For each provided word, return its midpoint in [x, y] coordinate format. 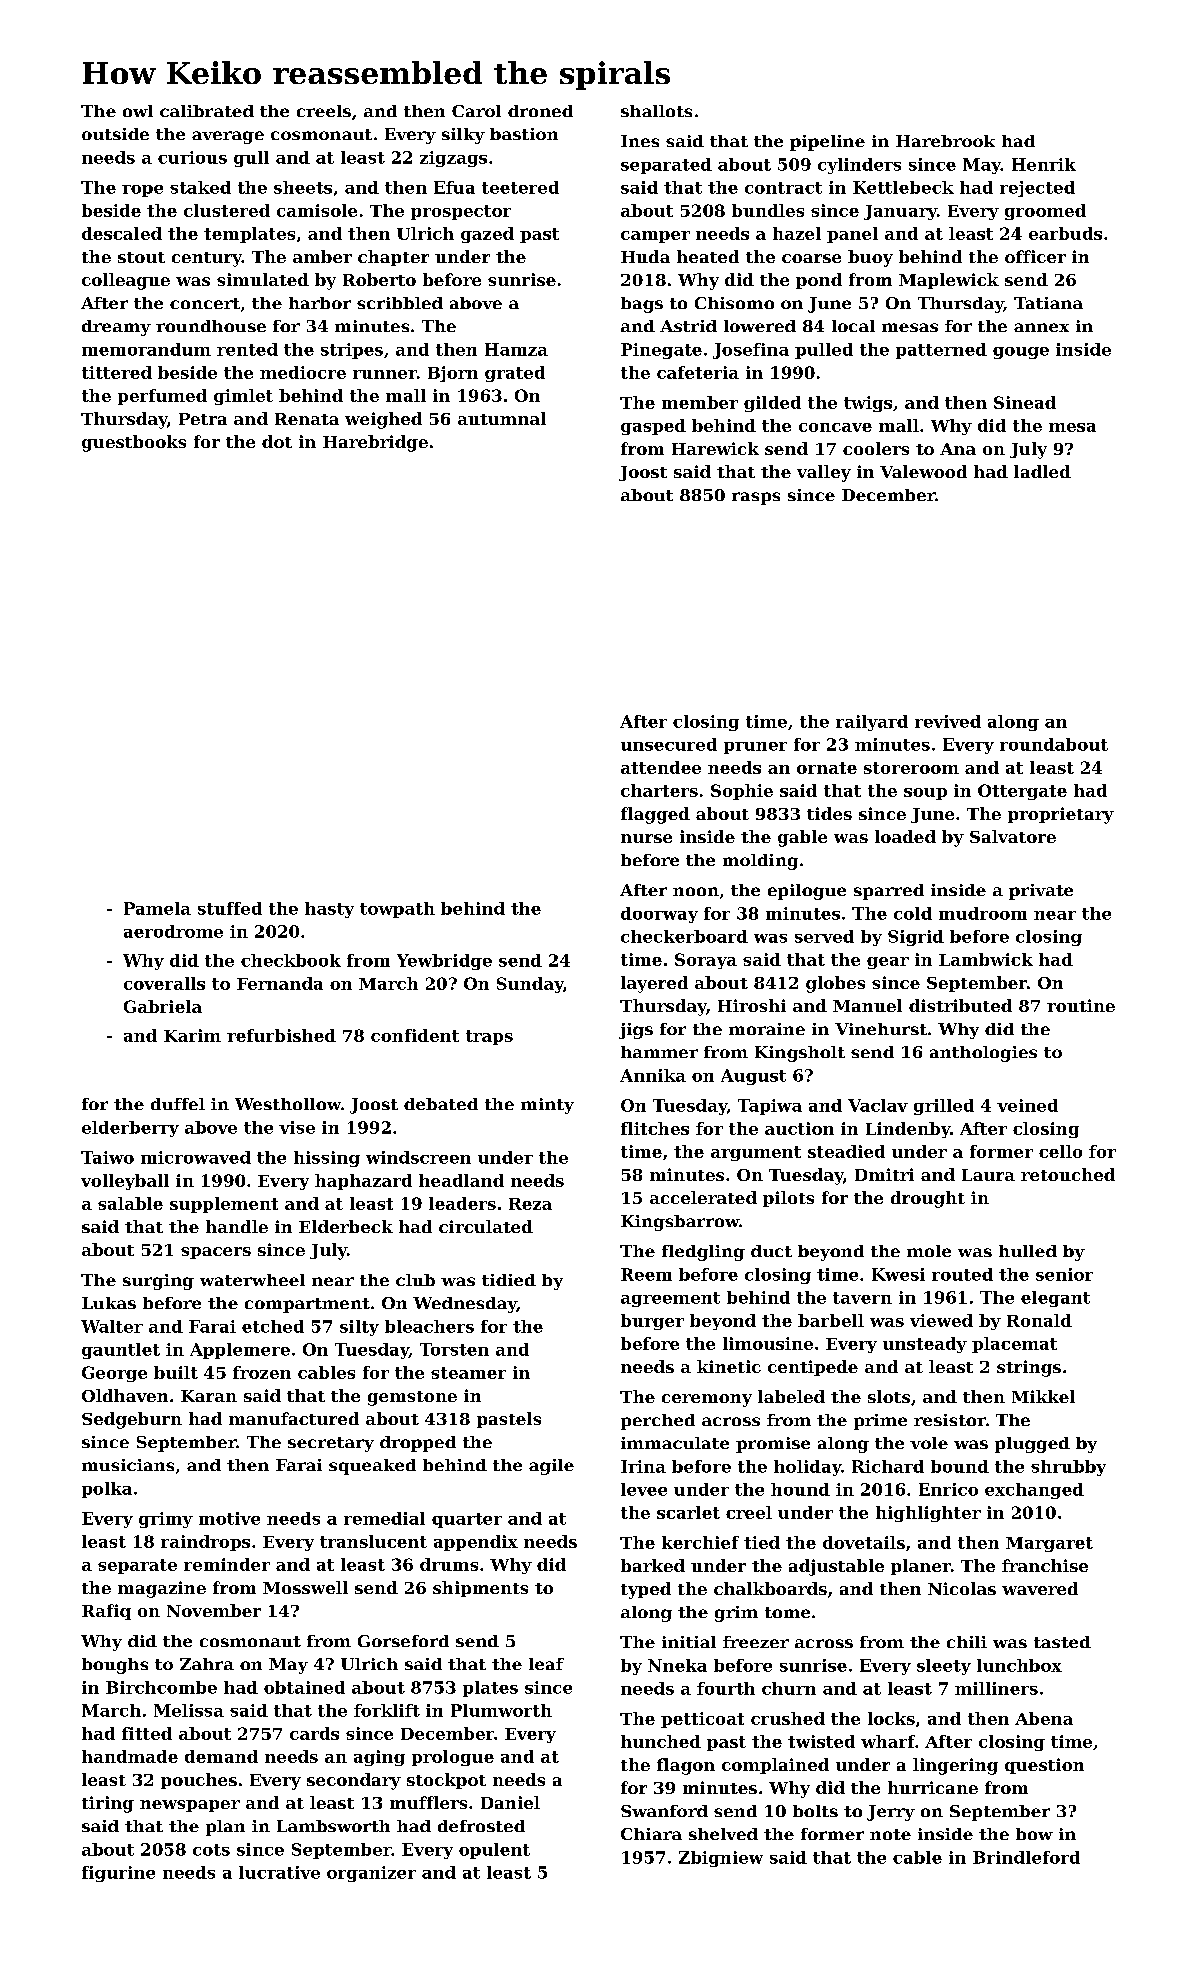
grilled [944, 1107]
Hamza [516, 349]
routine [1081, 1005]
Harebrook [945, 141]
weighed [383, 420]
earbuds [1065, 233]
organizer [371, 1874]
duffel [178, 1104]
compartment [307, 1305]
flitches [655, 1128]
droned [540, 111]
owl [138, 111]
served [824, 936]
